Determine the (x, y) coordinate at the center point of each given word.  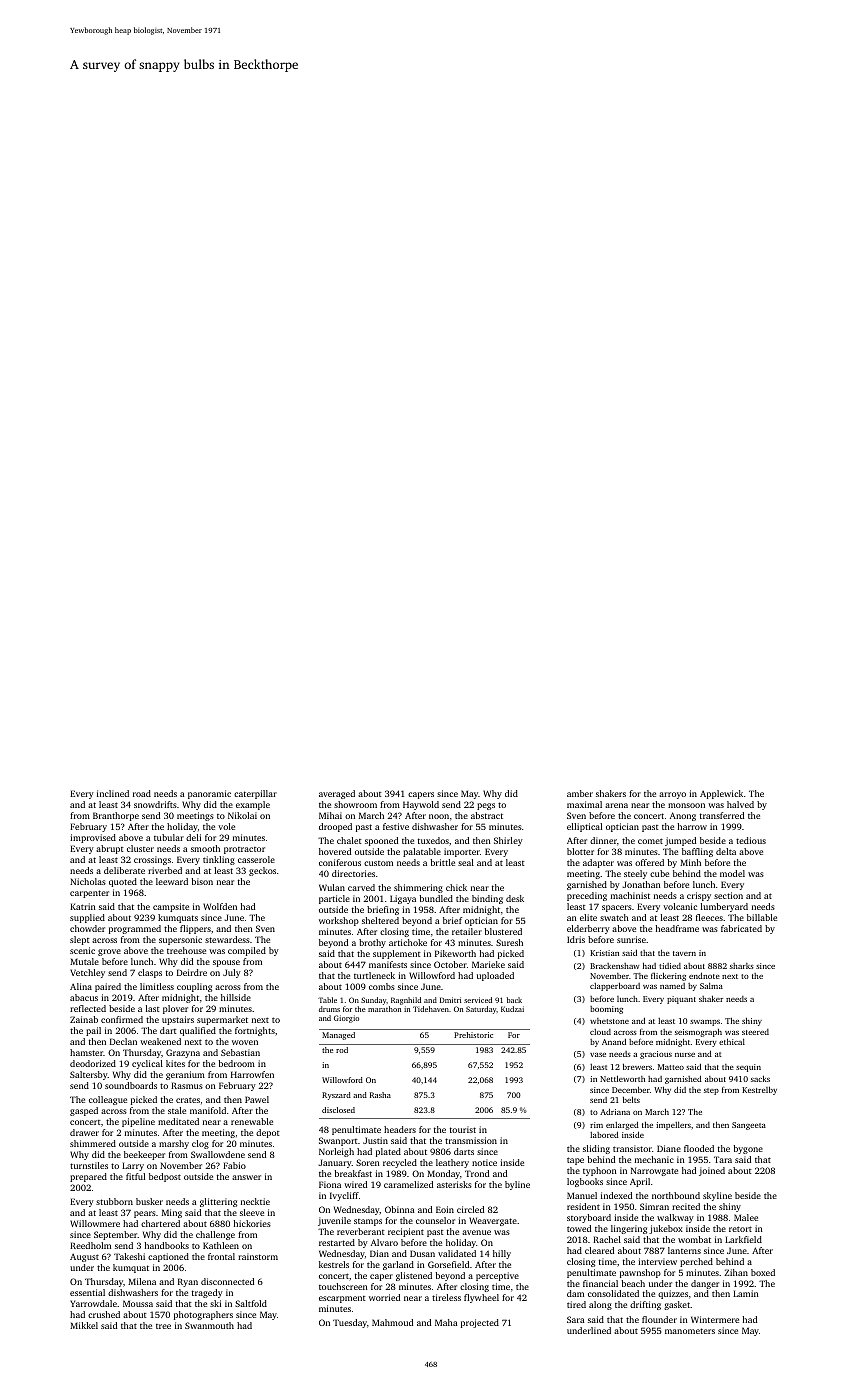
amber (580, 793)
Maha (446, 1322)
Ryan (188, 1282)
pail (93, 1031)
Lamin (746, 1293)
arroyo (672, 795)
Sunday (373, 1001)
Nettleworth (622, 1078)
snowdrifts (155, 804)
